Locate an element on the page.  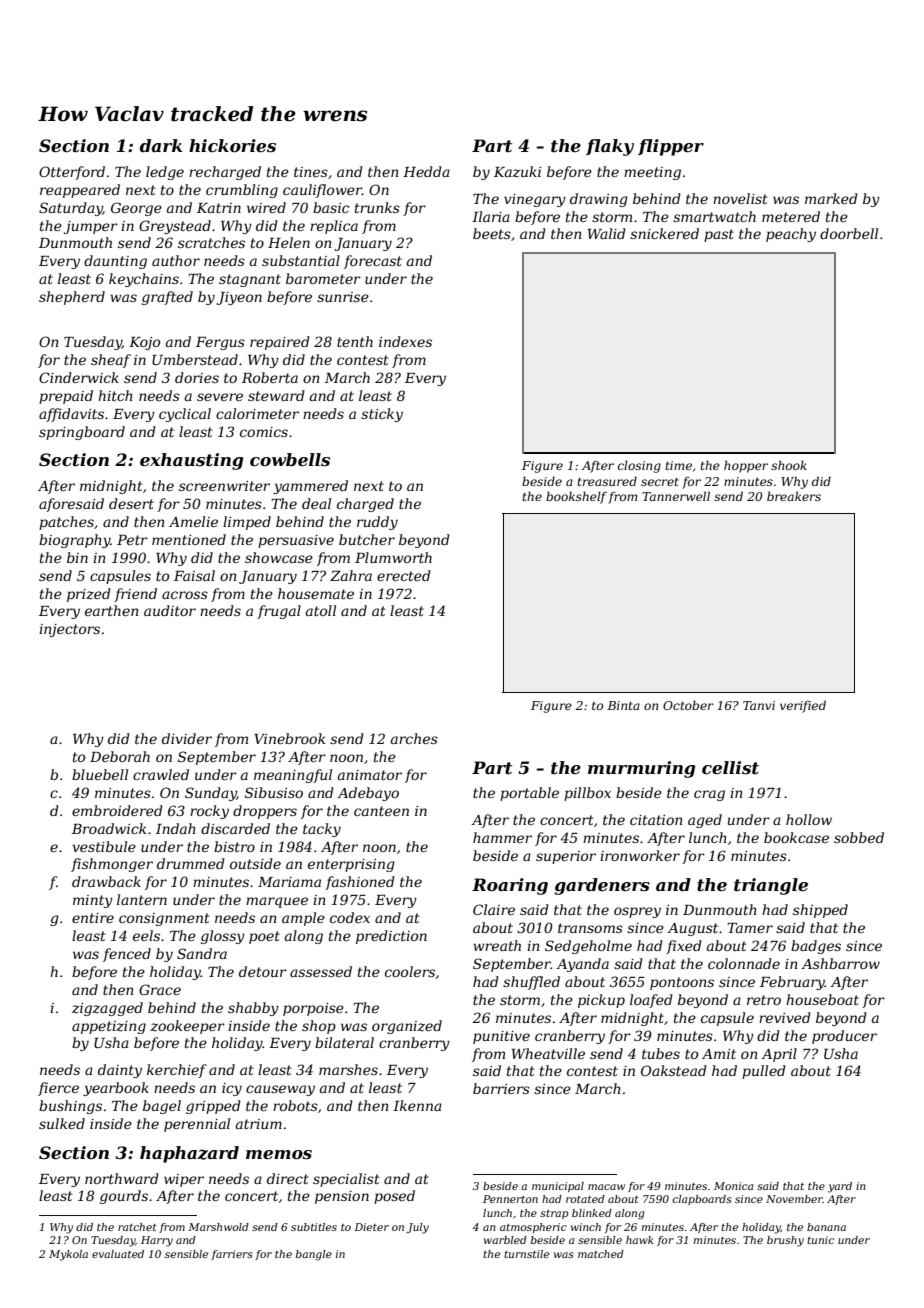
hollow is located at coordinates (809, 819).
